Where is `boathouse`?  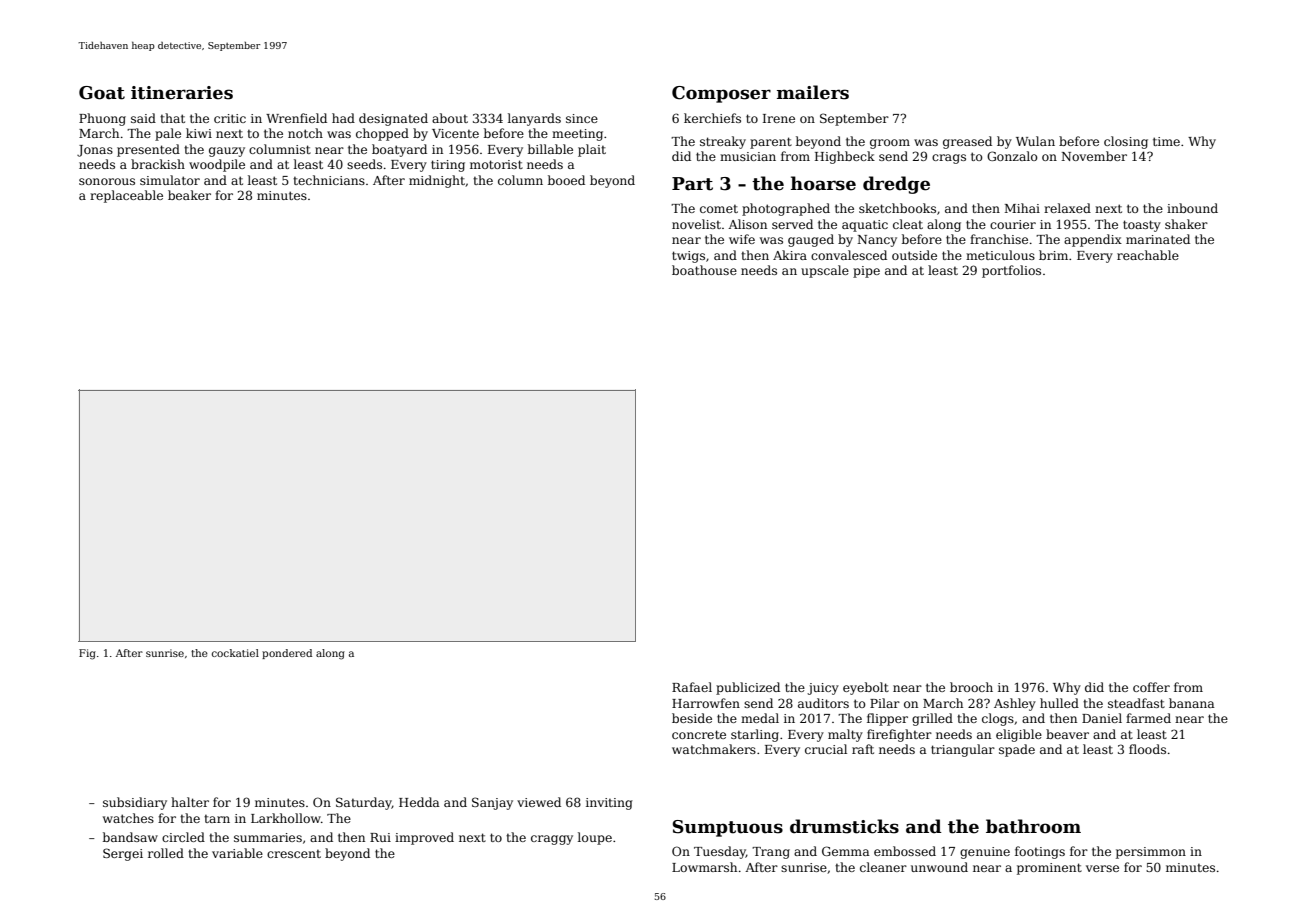 boathouse is located at coordinates (704, 270).
